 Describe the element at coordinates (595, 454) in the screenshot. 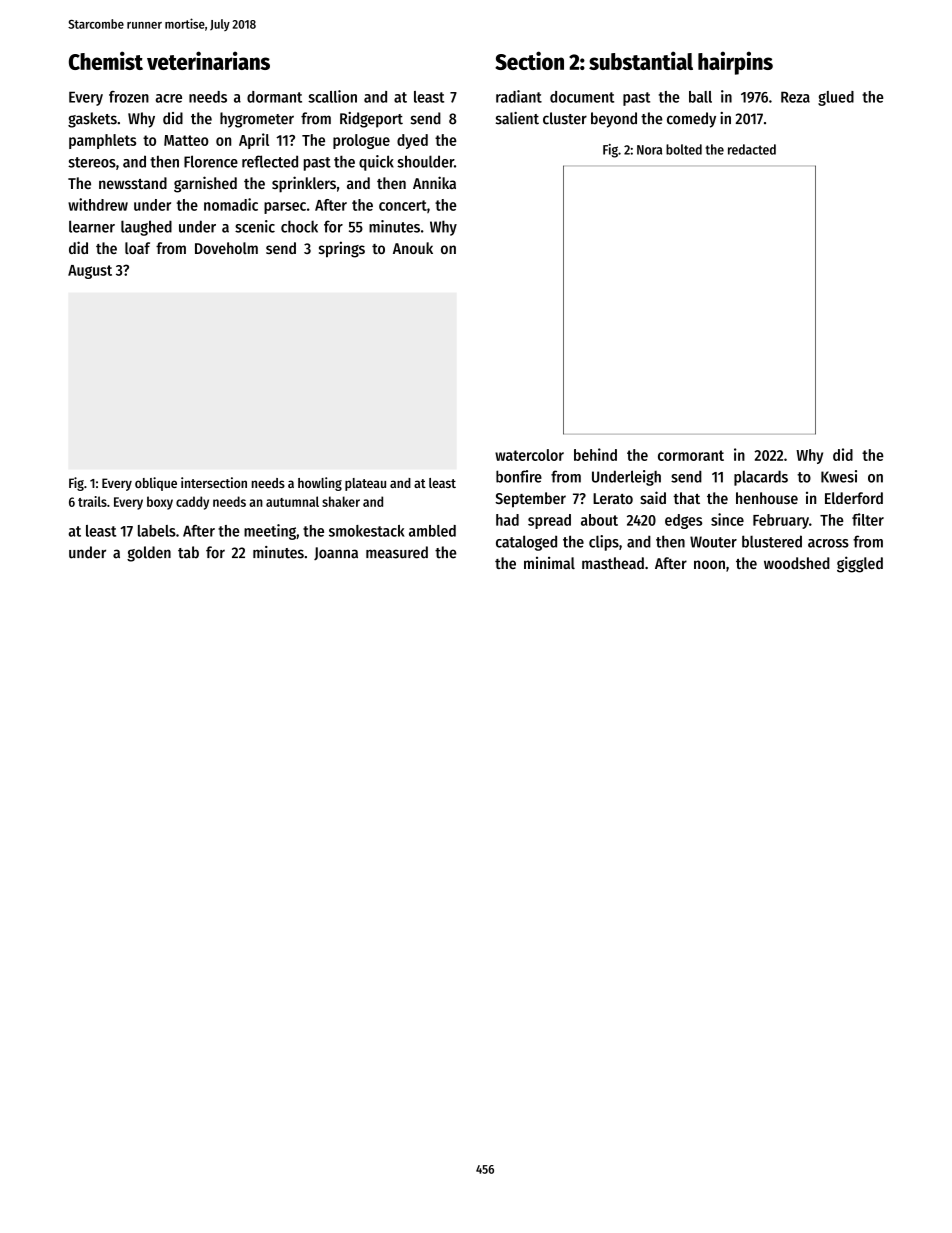

I see `behind` at that location.
